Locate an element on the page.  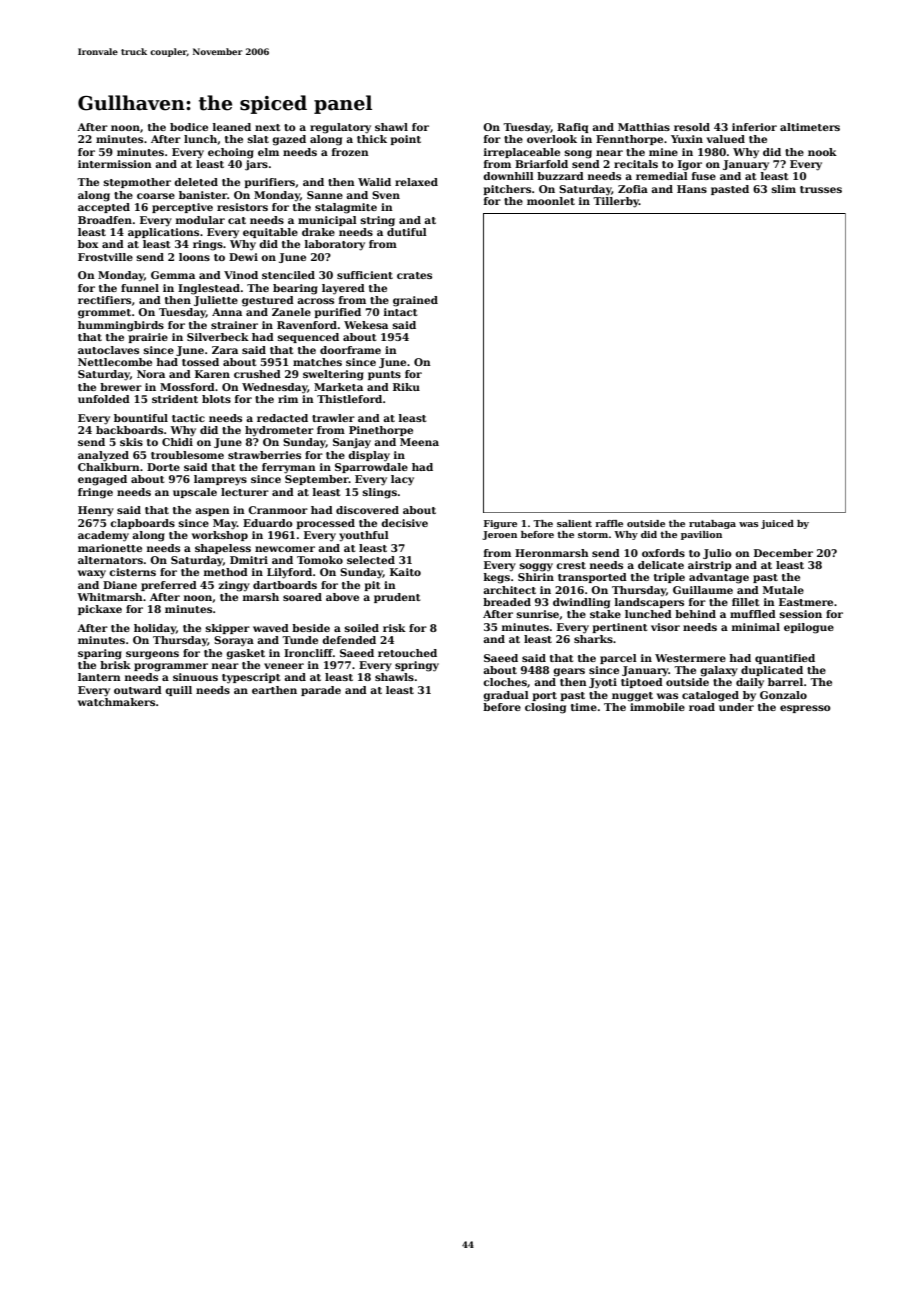
intact is located at coordinates (401, 312).
